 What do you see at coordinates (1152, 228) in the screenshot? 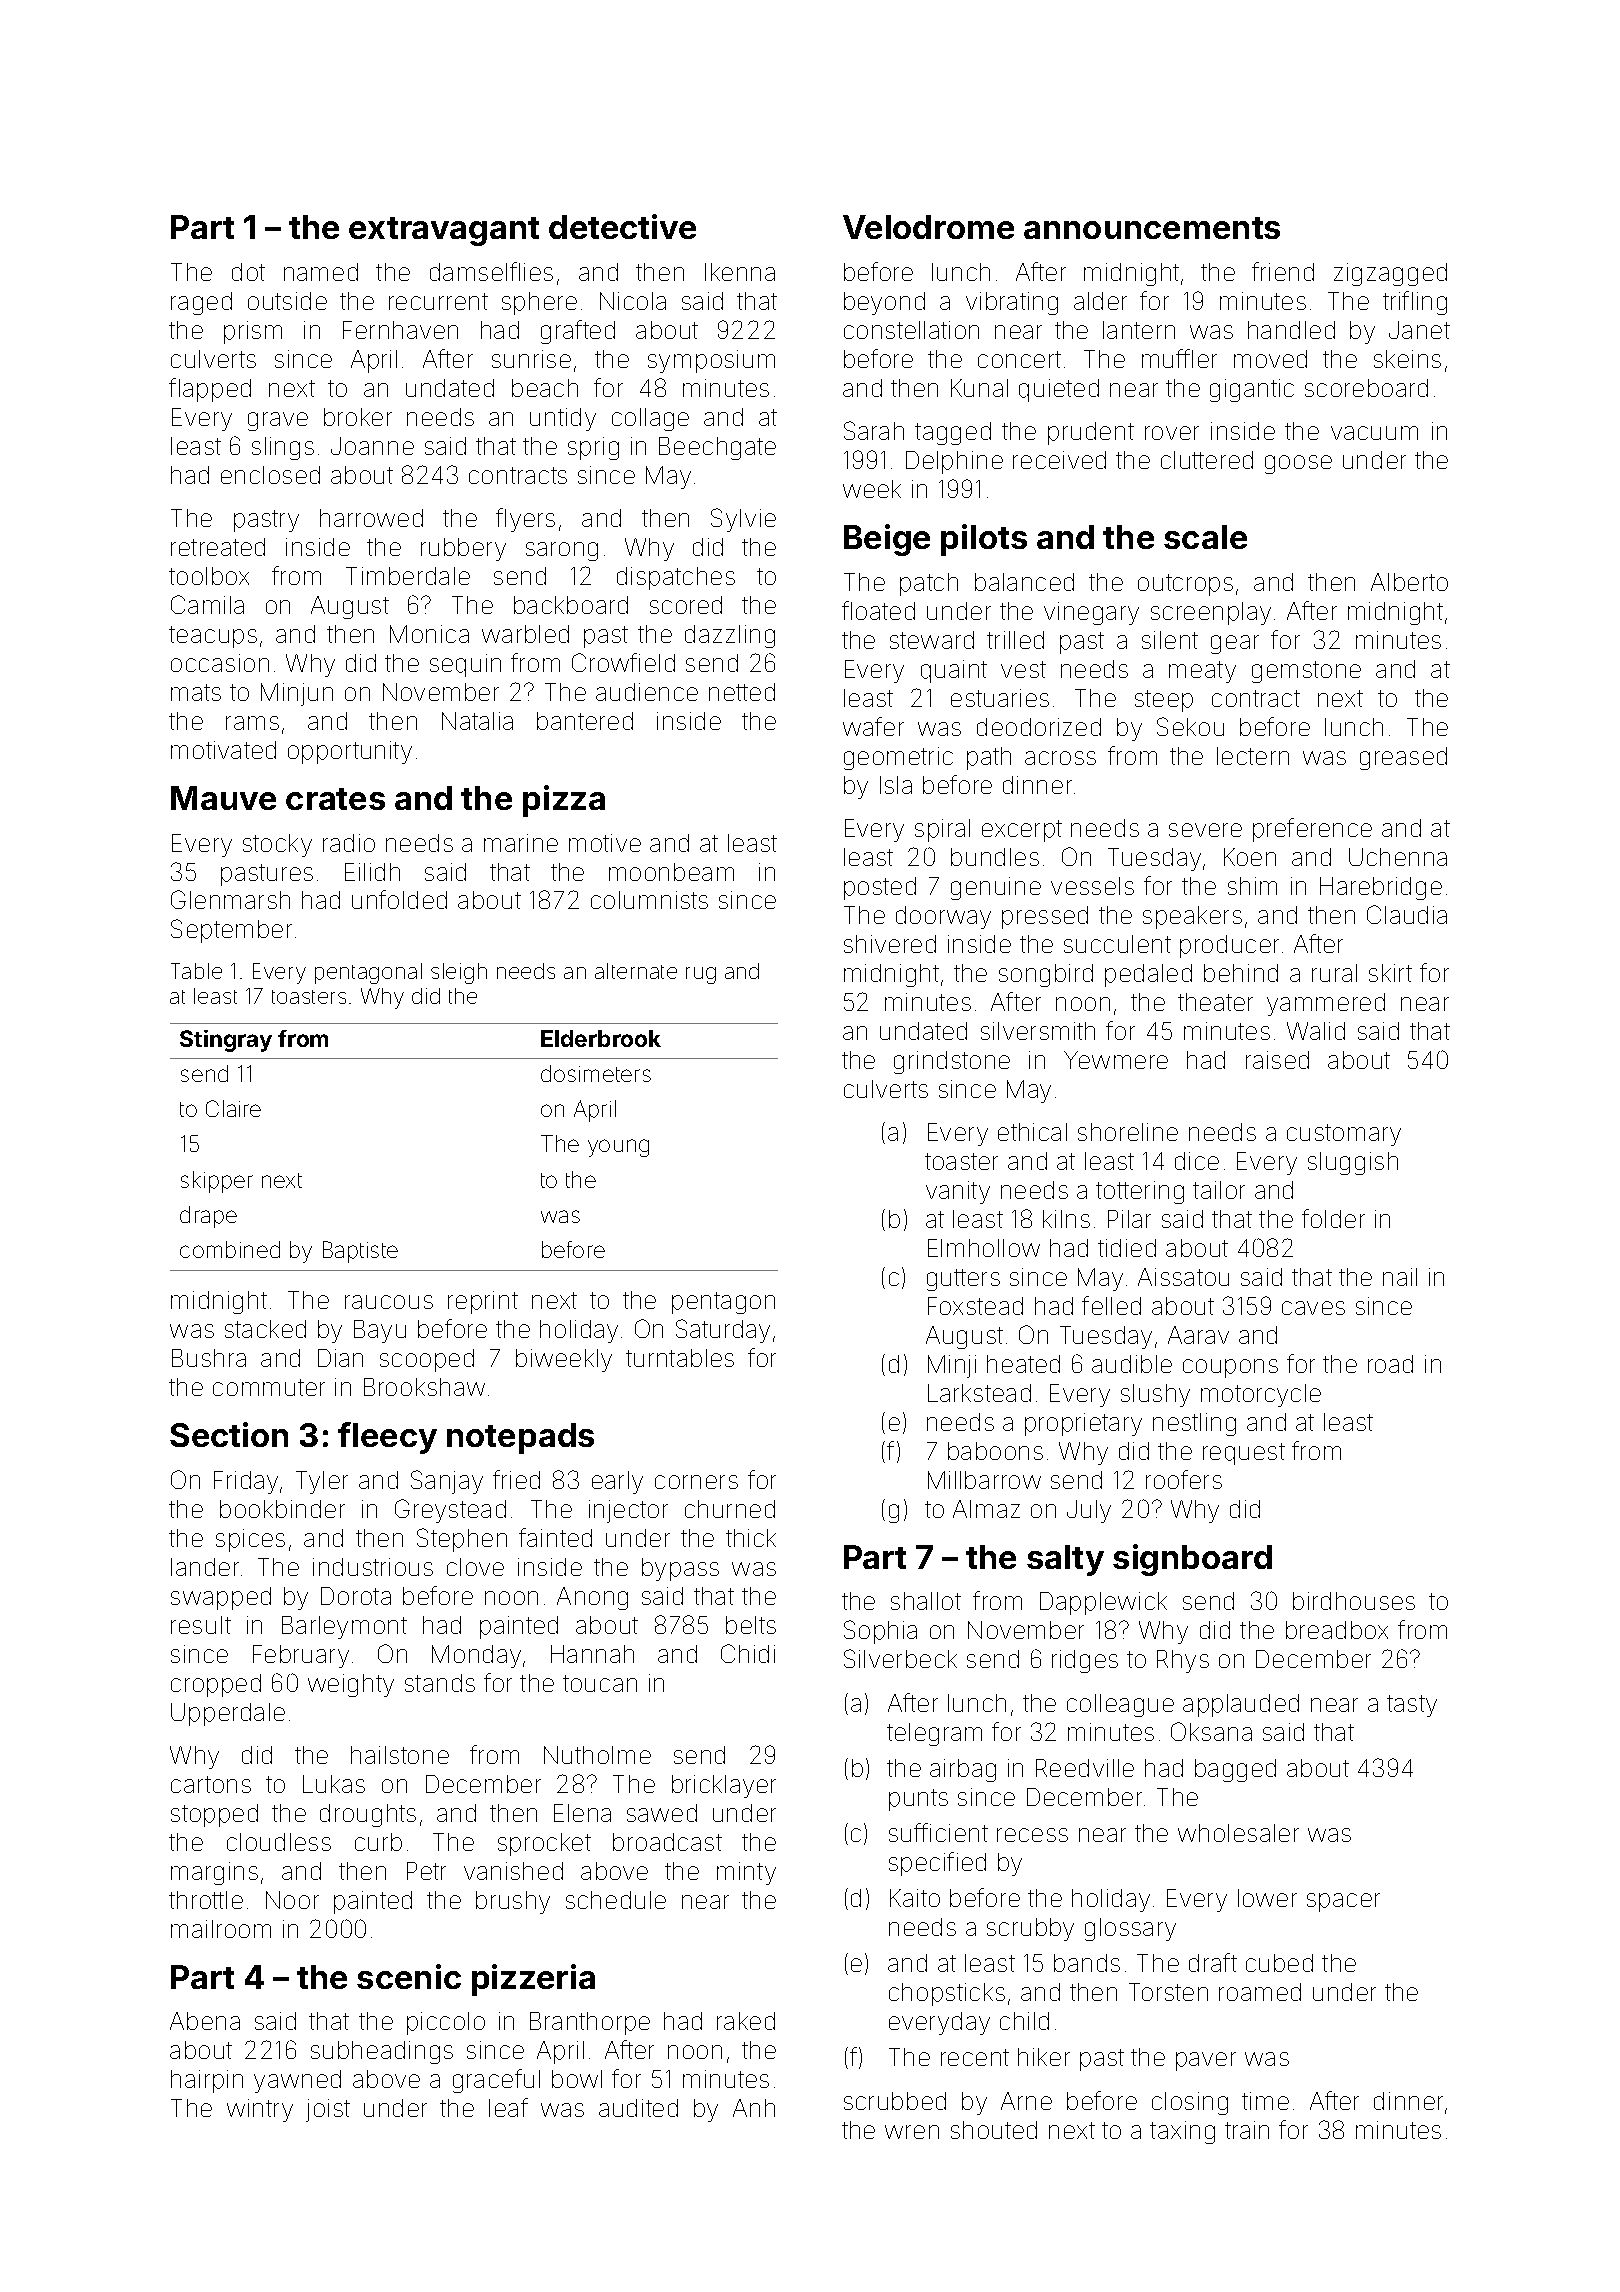
I see `announcements` at bounding box center [1152, 228].
